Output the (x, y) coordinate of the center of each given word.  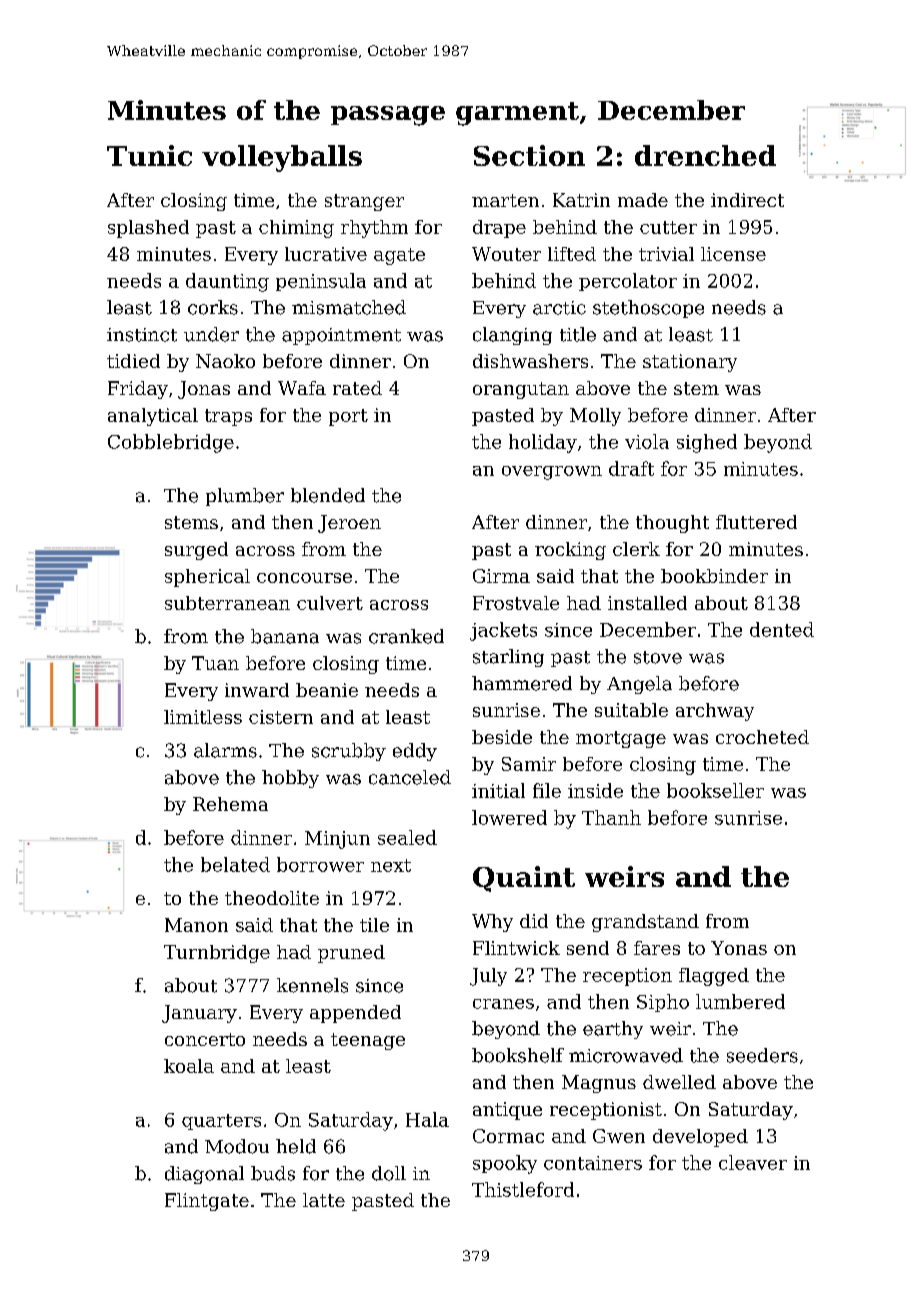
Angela (639, 685)
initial (498, 790)
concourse (304, 578)
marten (505, 200)
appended (355, 1014)
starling (508, 658)
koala (189, 1066)
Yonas (739, 948)
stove (658, 657)
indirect (747, 200)
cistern (281, 717)
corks (213, 307)
